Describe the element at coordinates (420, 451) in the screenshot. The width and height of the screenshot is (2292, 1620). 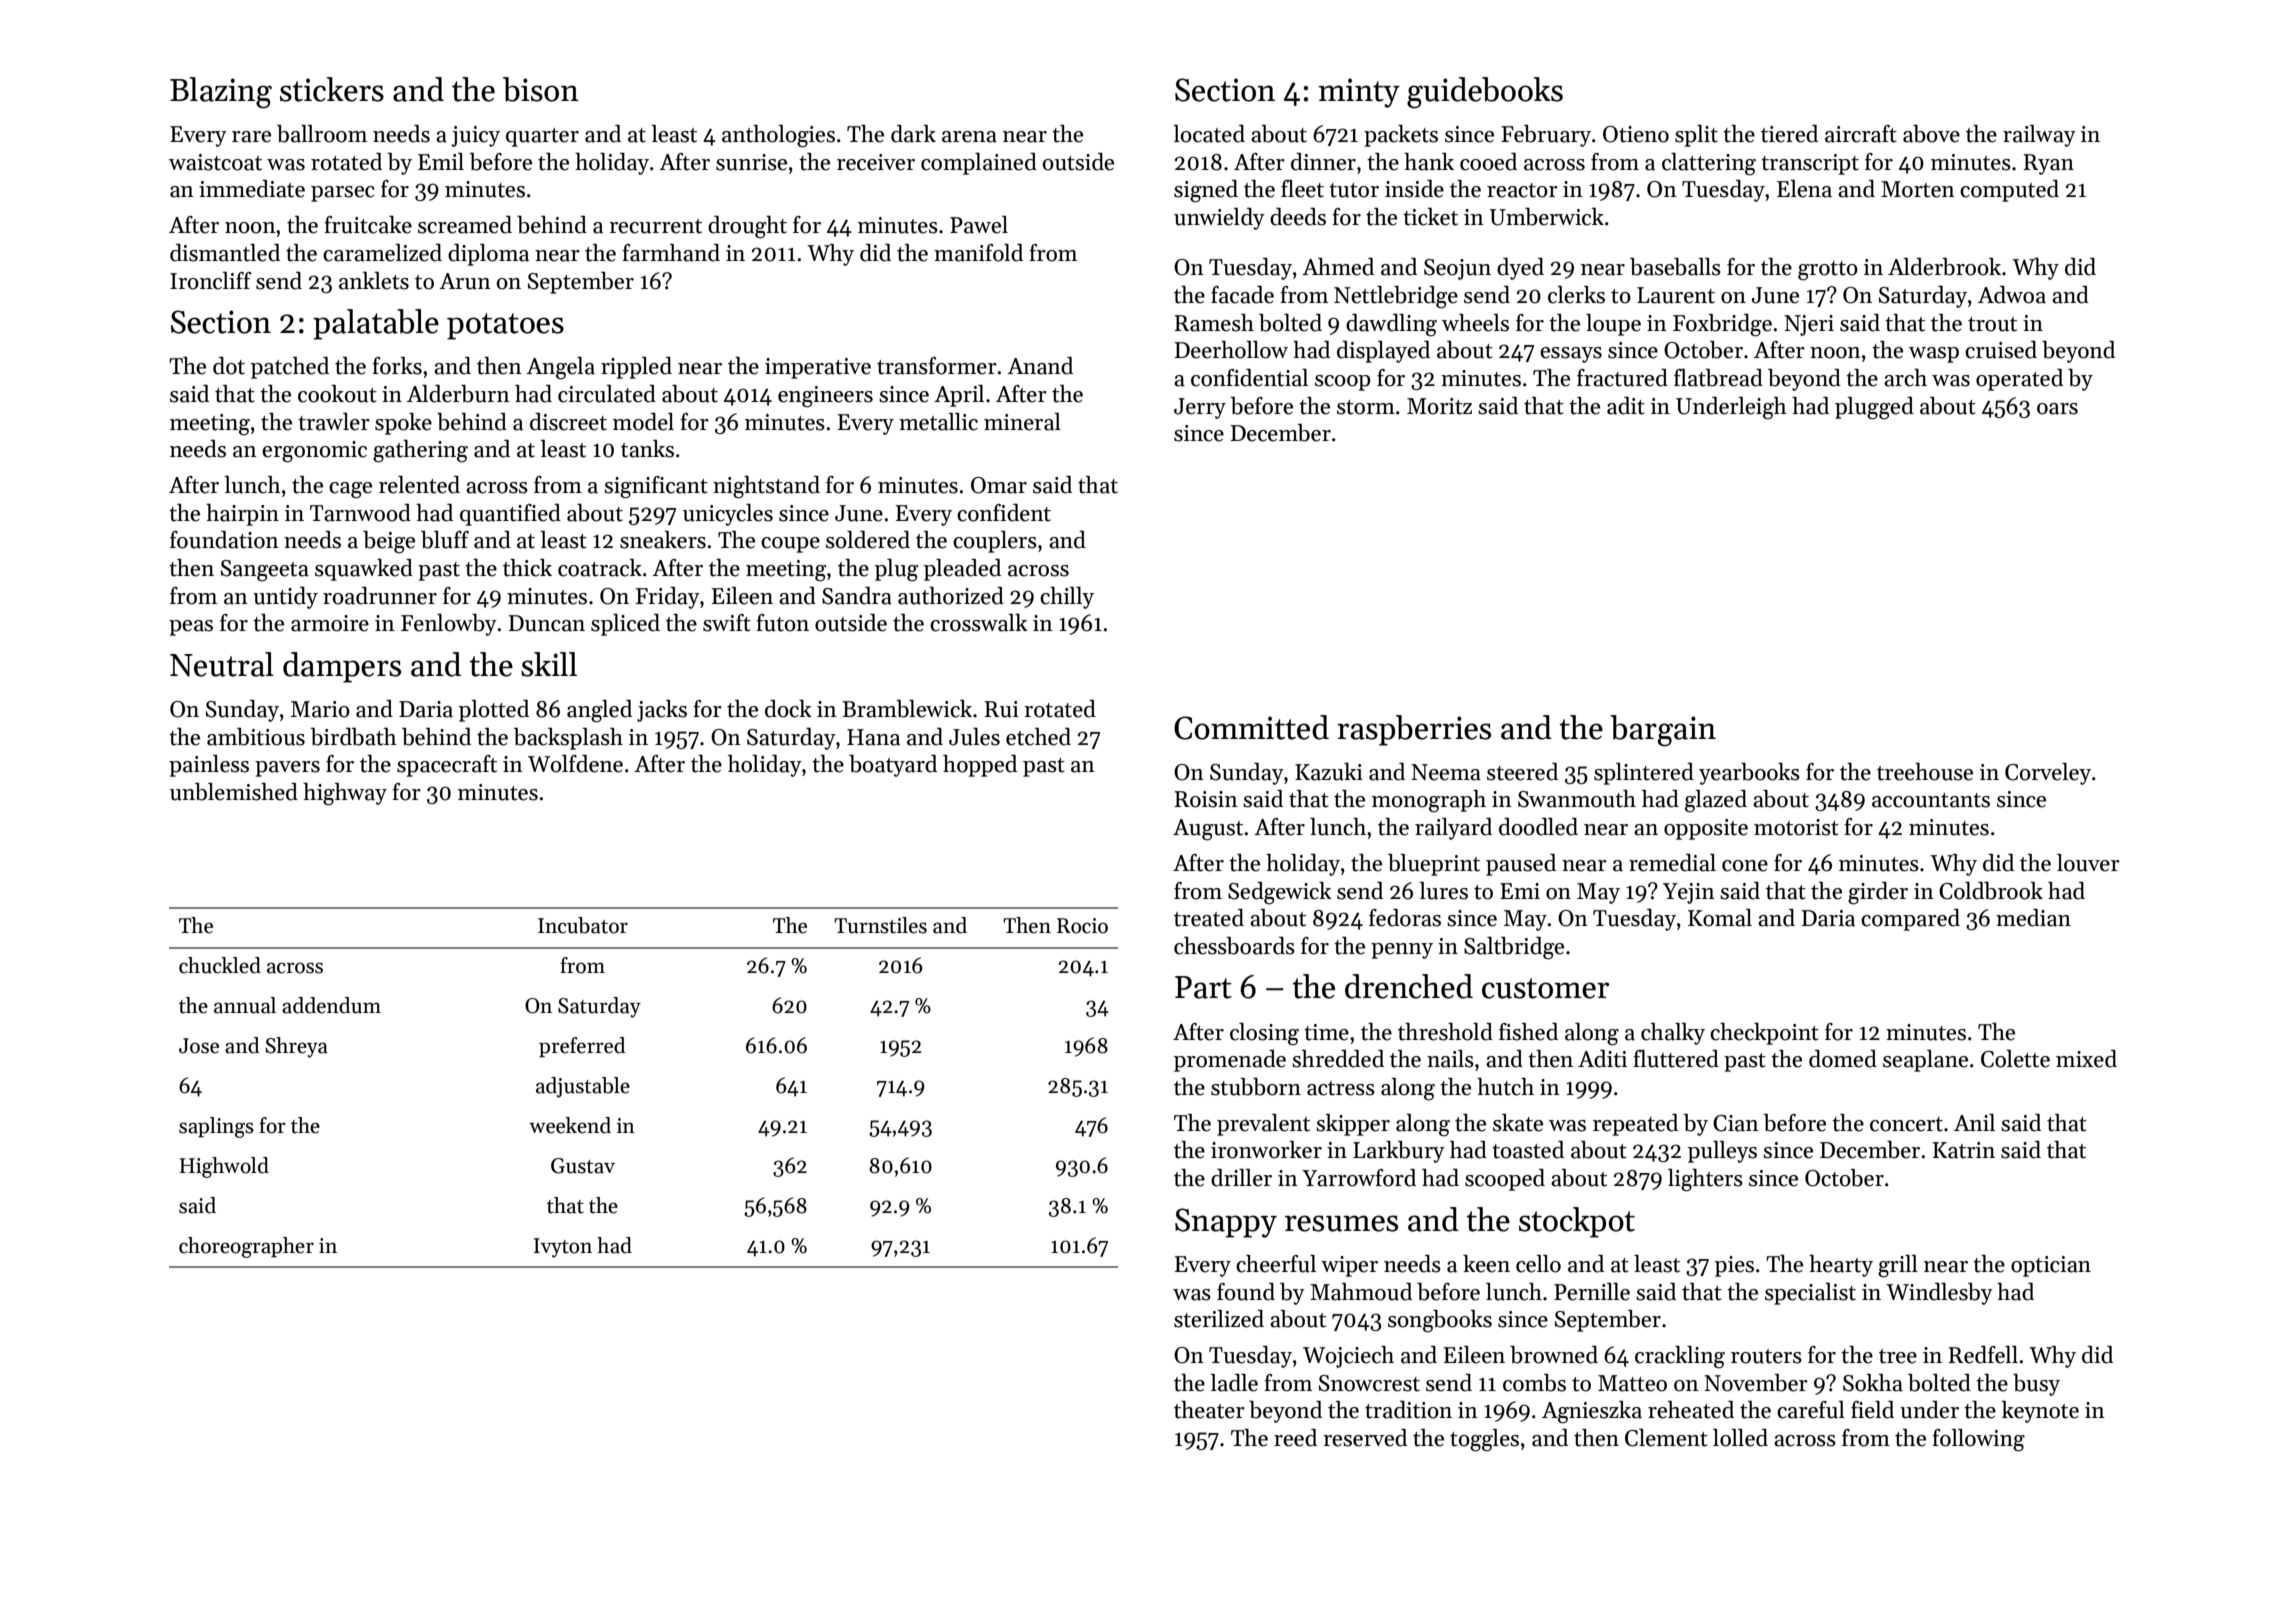
I see `gathering` at that location.
